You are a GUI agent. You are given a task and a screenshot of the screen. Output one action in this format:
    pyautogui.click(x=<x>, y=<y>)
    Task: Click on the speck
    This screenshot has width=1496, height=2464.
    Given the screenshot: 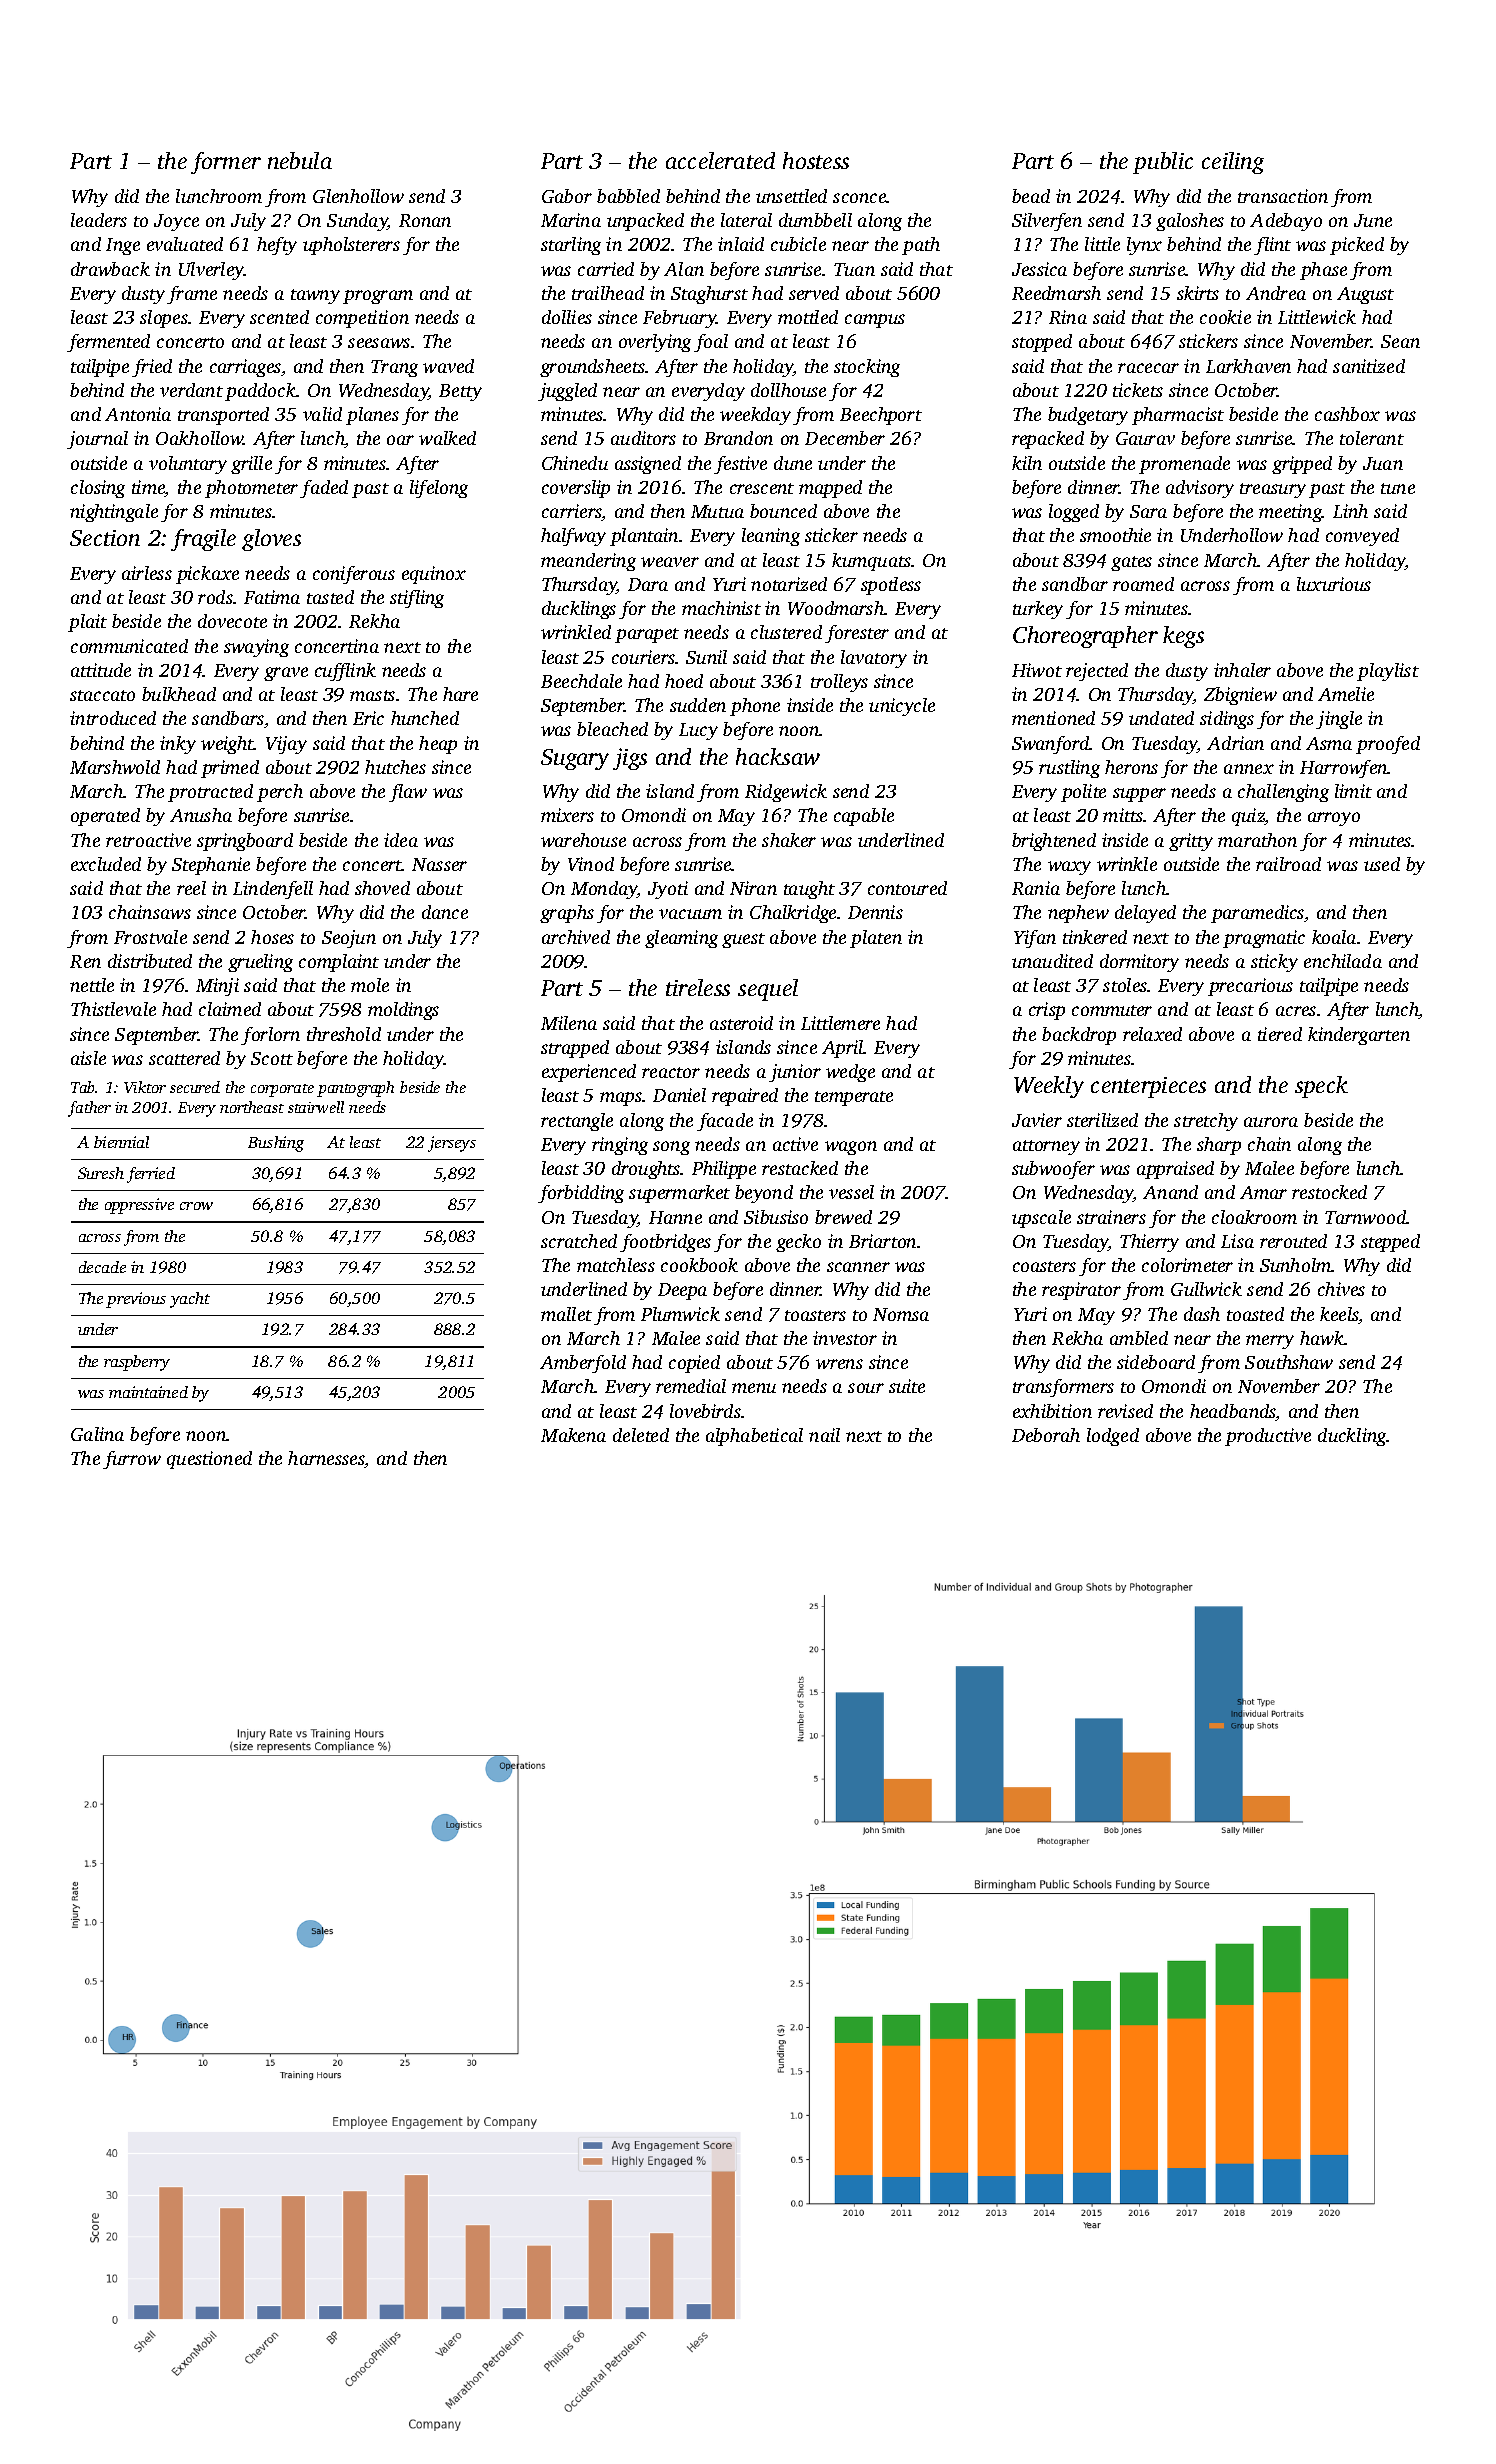 What is the action you would take?
    pyautogui.click(x=1321, y=1087)
